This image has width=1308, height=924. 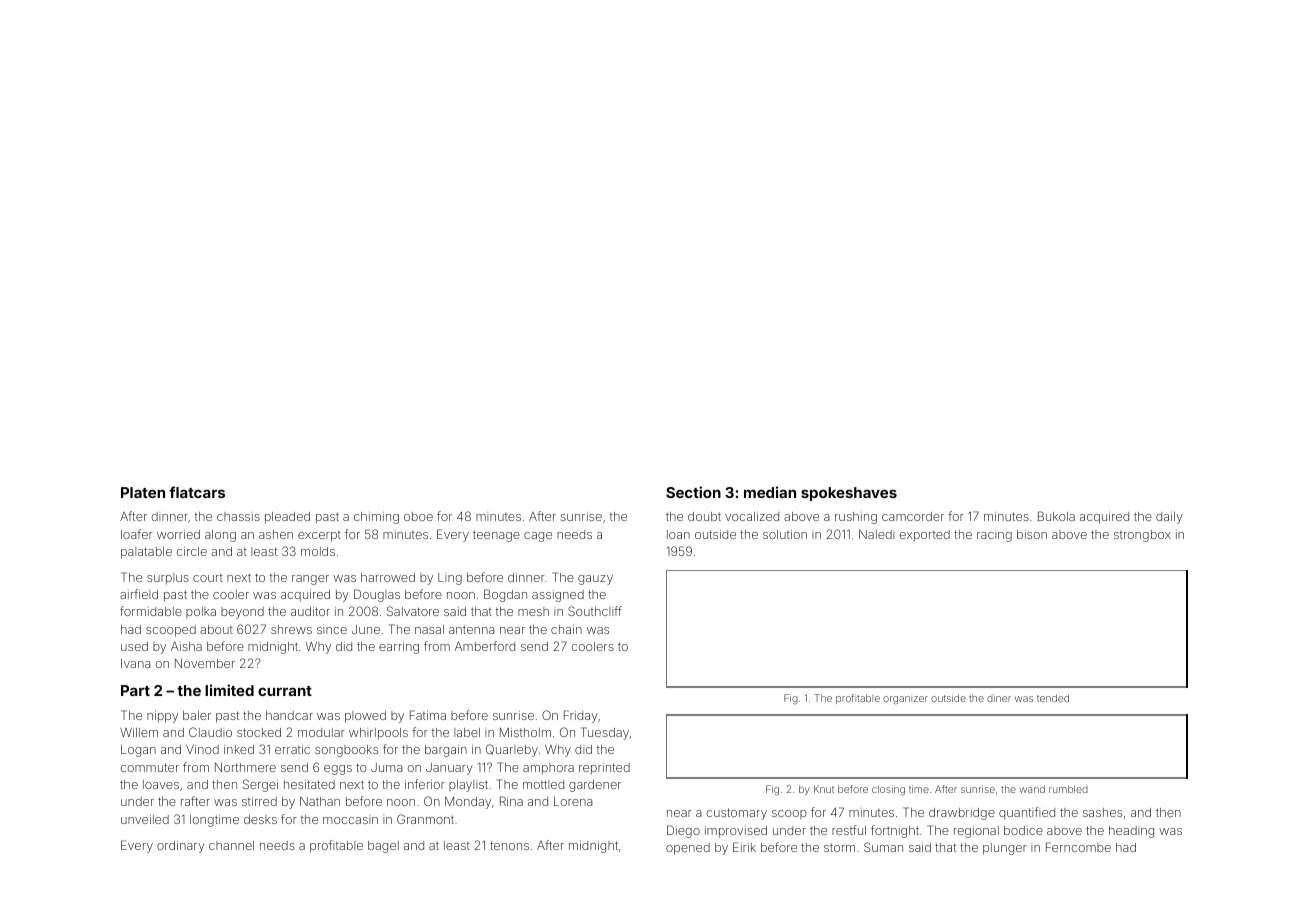 I want to click on Amberford, so click(x=485, y=646).
